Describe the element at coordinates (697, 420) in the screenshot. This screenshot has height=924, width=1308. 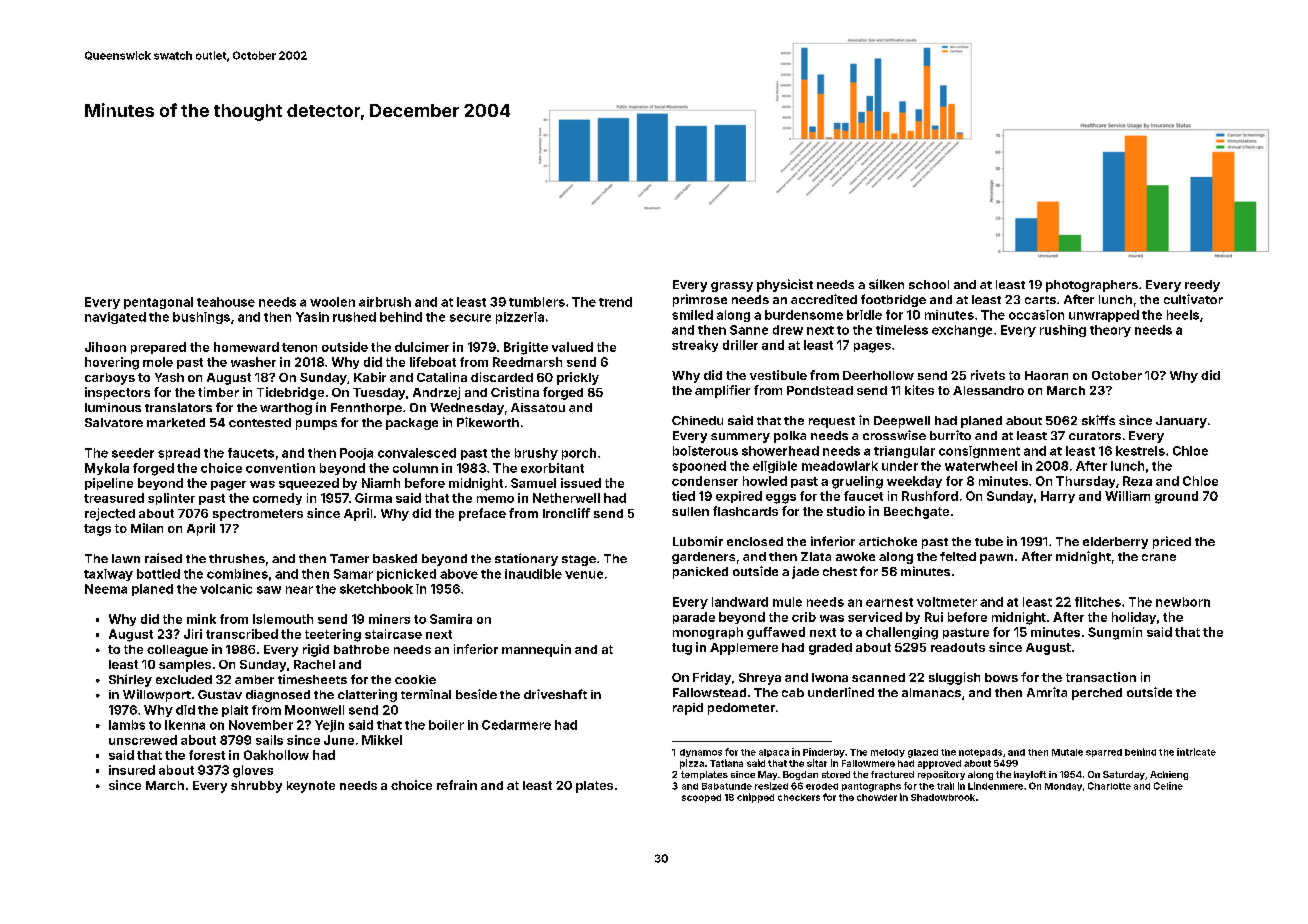
I see `Chinedu` at that location.
